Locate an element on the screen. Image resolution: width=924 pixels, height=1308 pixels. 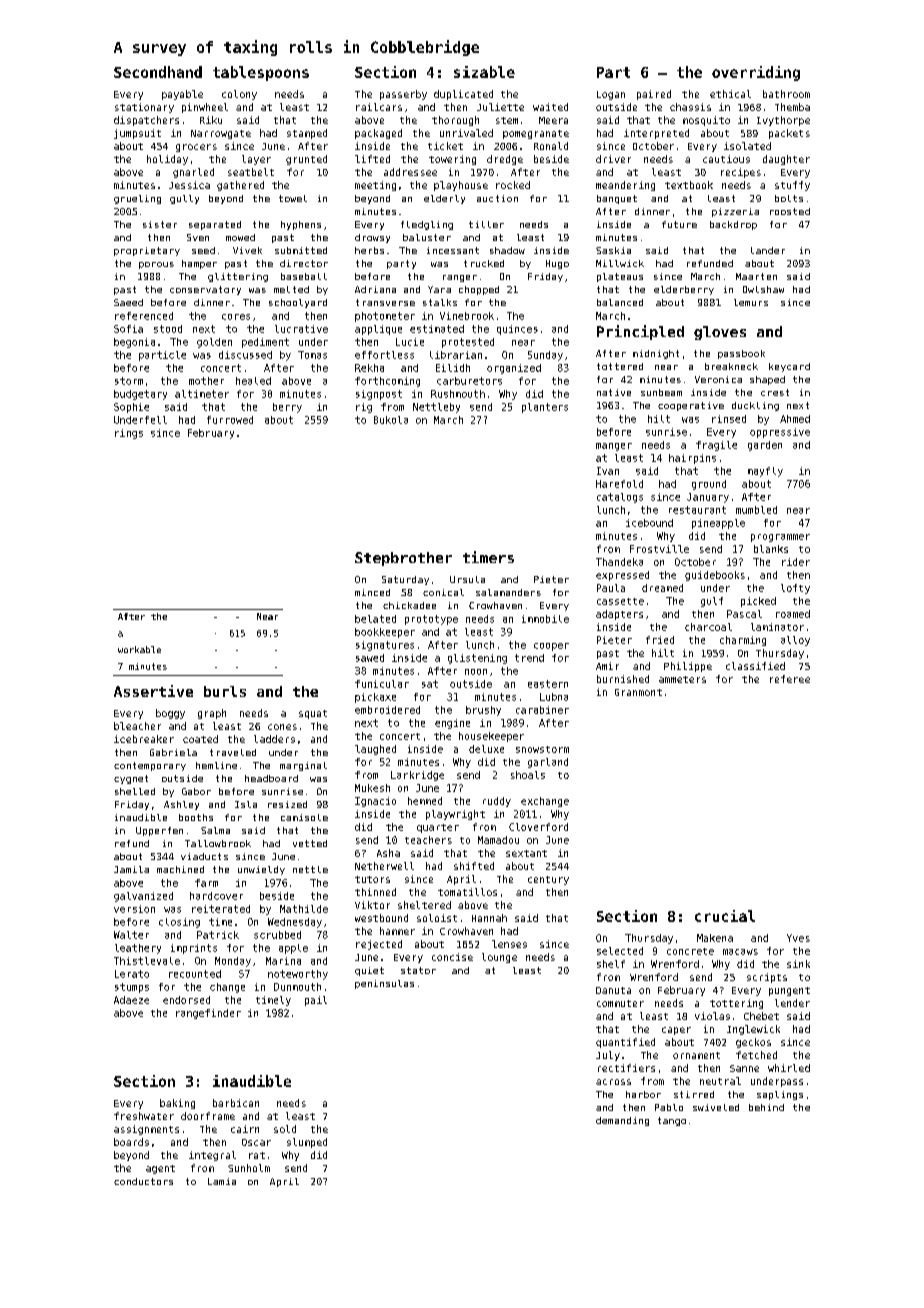
sizable is located at coordinates (484, 72).
